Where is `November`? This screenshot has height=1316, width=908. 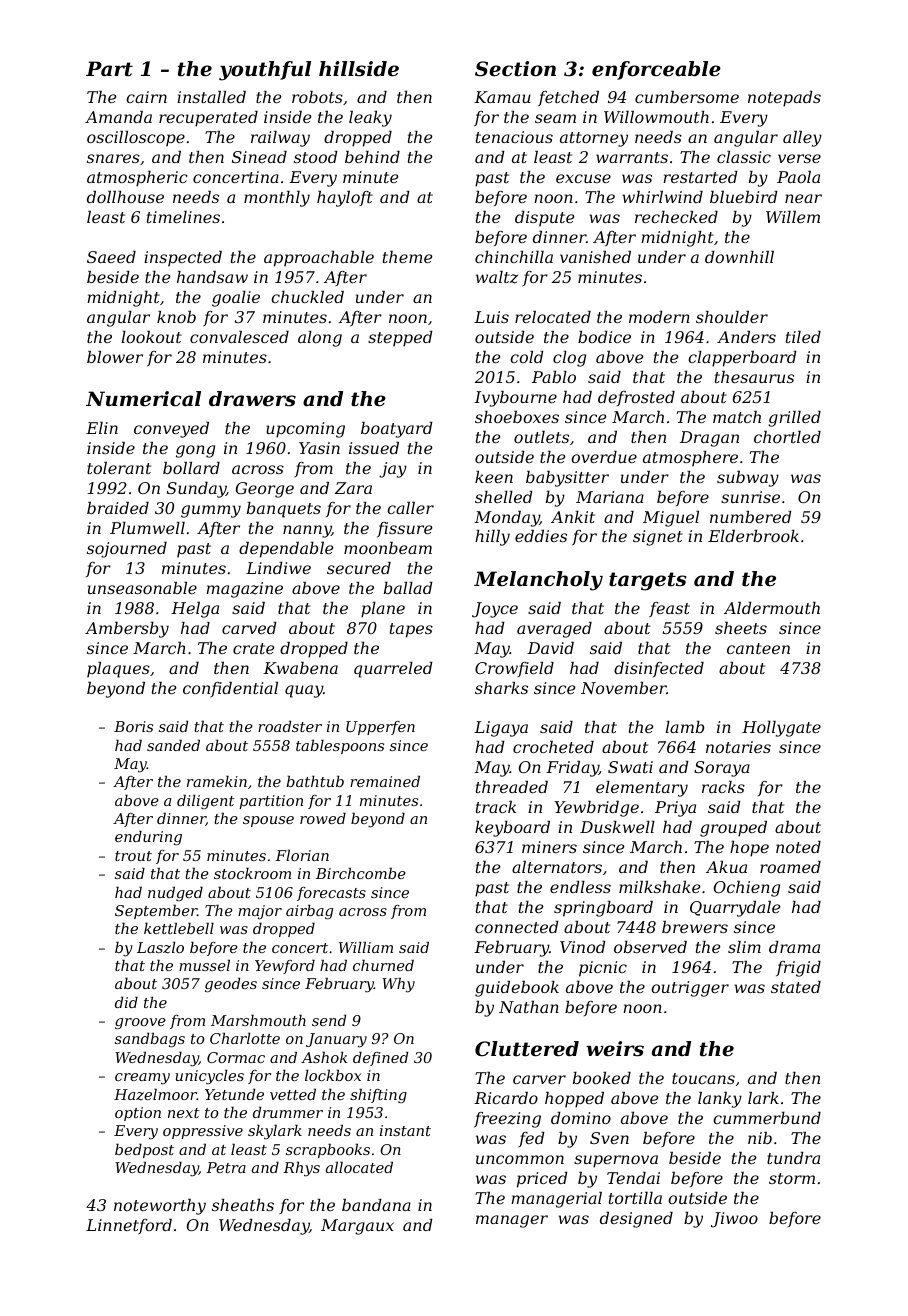
November is located at coordinates (624, 688).
